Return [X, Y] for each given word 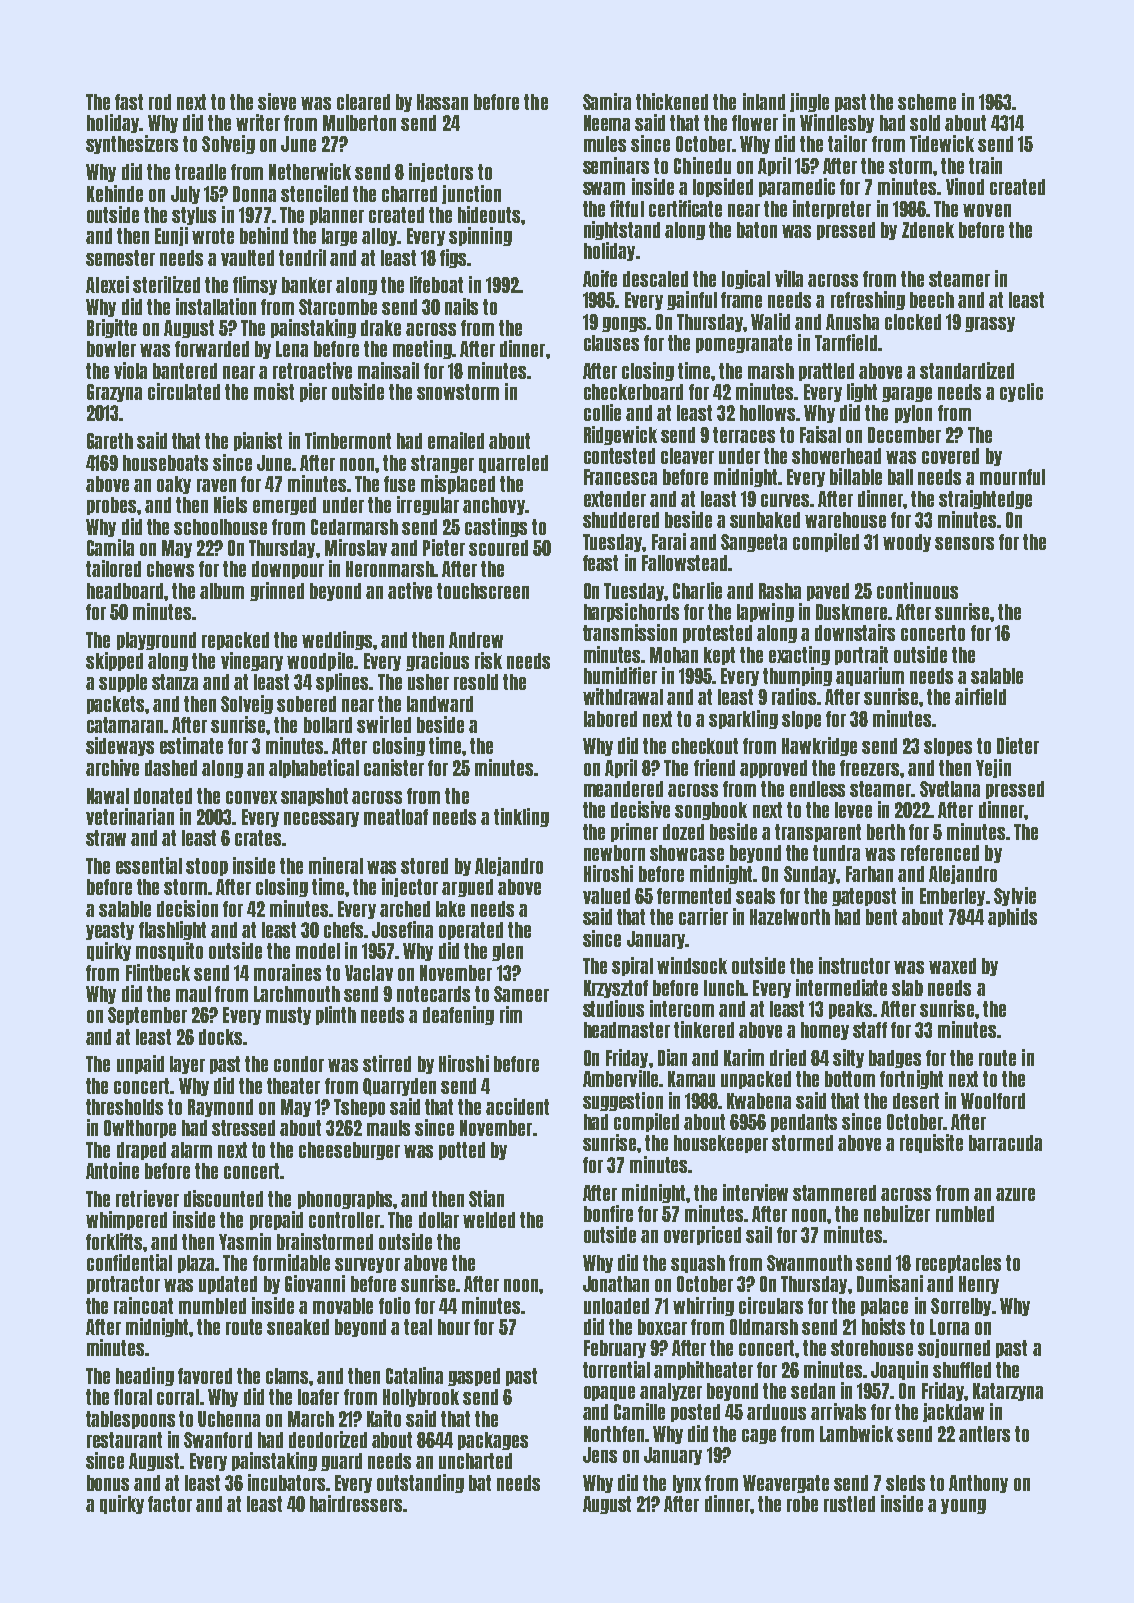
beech [932, 300]
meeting [422, 349]
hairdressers [356, 1503]
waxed [952, 966]
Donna [254, 194]
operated [471, 931]
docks [220, 1037]
